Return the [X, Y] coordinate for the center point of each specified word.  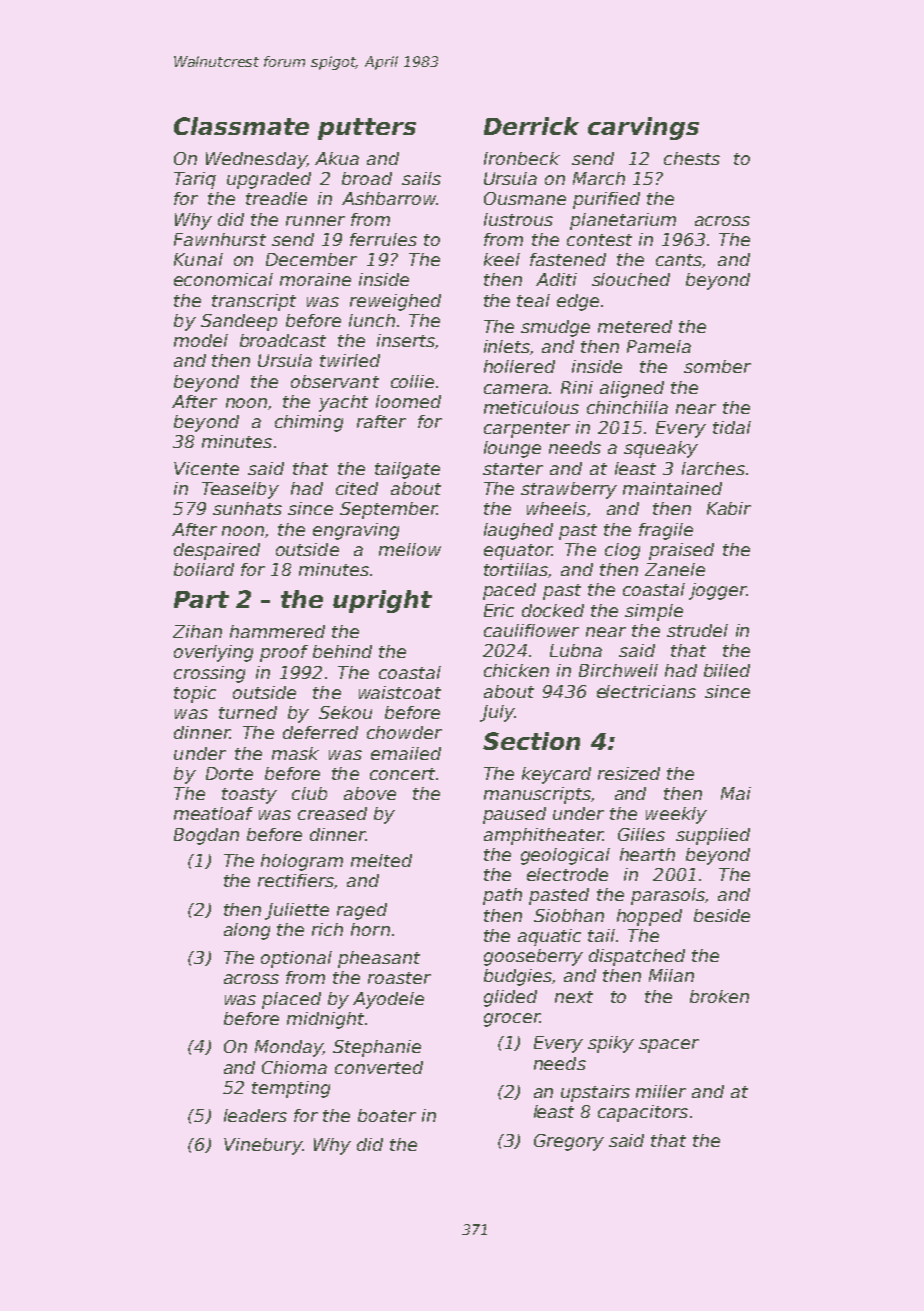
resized [629, 773]
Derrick [531, 126]
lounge [512, 449]
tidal [732, 427]
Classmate [241, 126]
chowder [404, 732]
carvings [643, 128]
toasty [249, 796]
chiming [309, 423]
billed [727, 670]
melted [381, 860]
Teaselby [240, 490]
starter [513, 469]
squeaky [661, 449]
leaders [255, 1115]
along [247, 931]
